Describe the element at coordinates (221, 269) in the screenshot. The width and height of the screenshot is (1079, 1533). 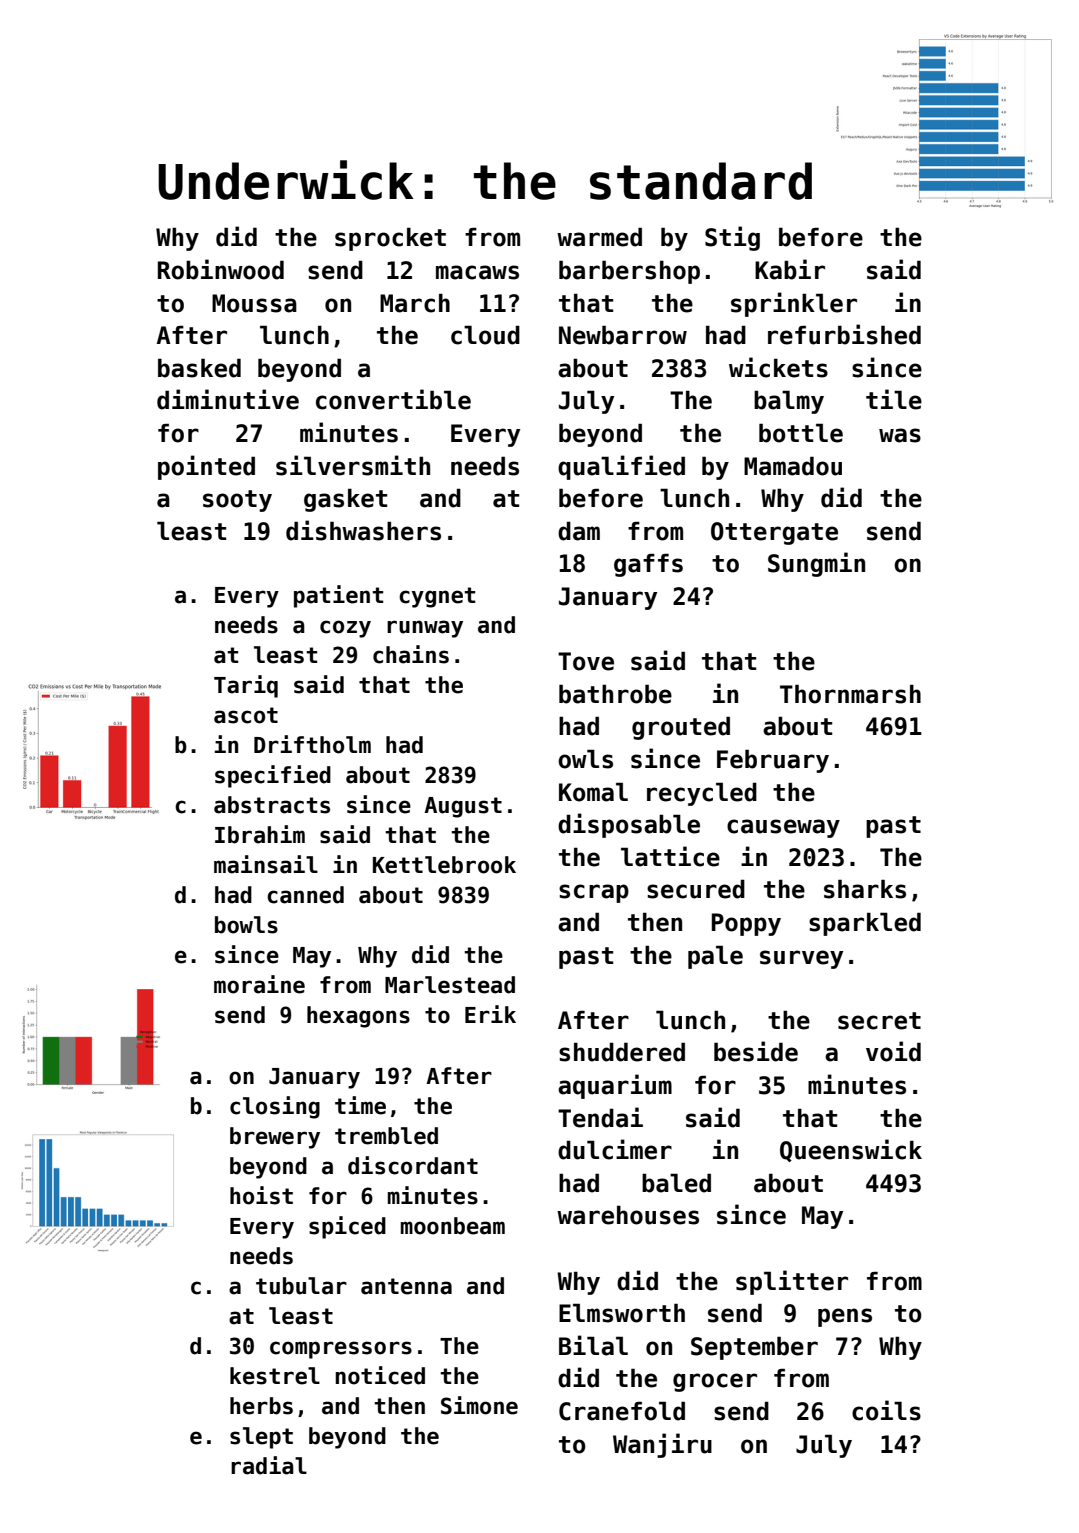
I see `Robinwood` at that location.
